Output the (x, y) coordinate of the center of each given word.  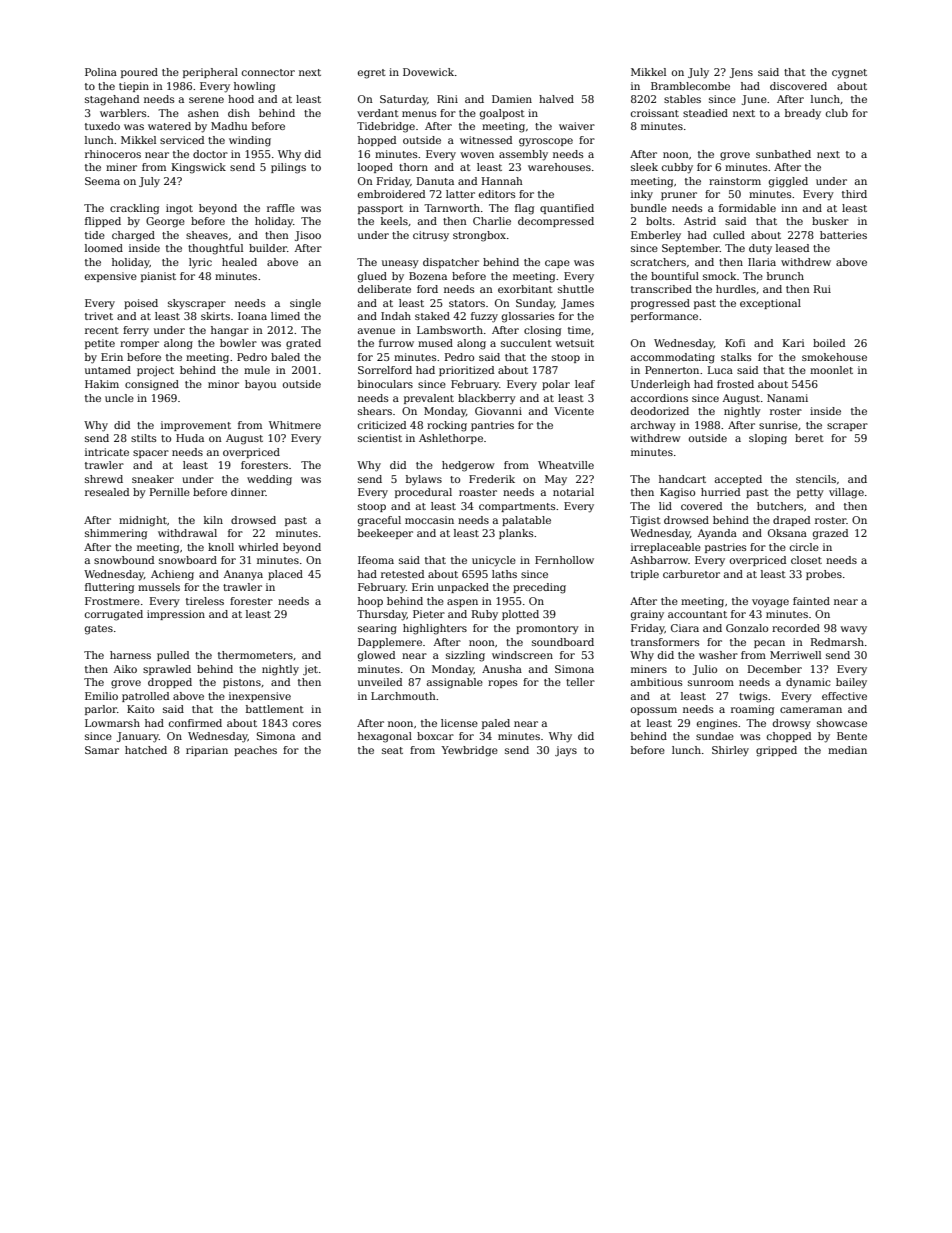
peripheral (210, 73)
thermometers (255, 655)
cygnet (849, 74)
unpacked (463, 588)
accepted (738, 480)
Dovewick (428, 72)
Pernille (170, 492)
